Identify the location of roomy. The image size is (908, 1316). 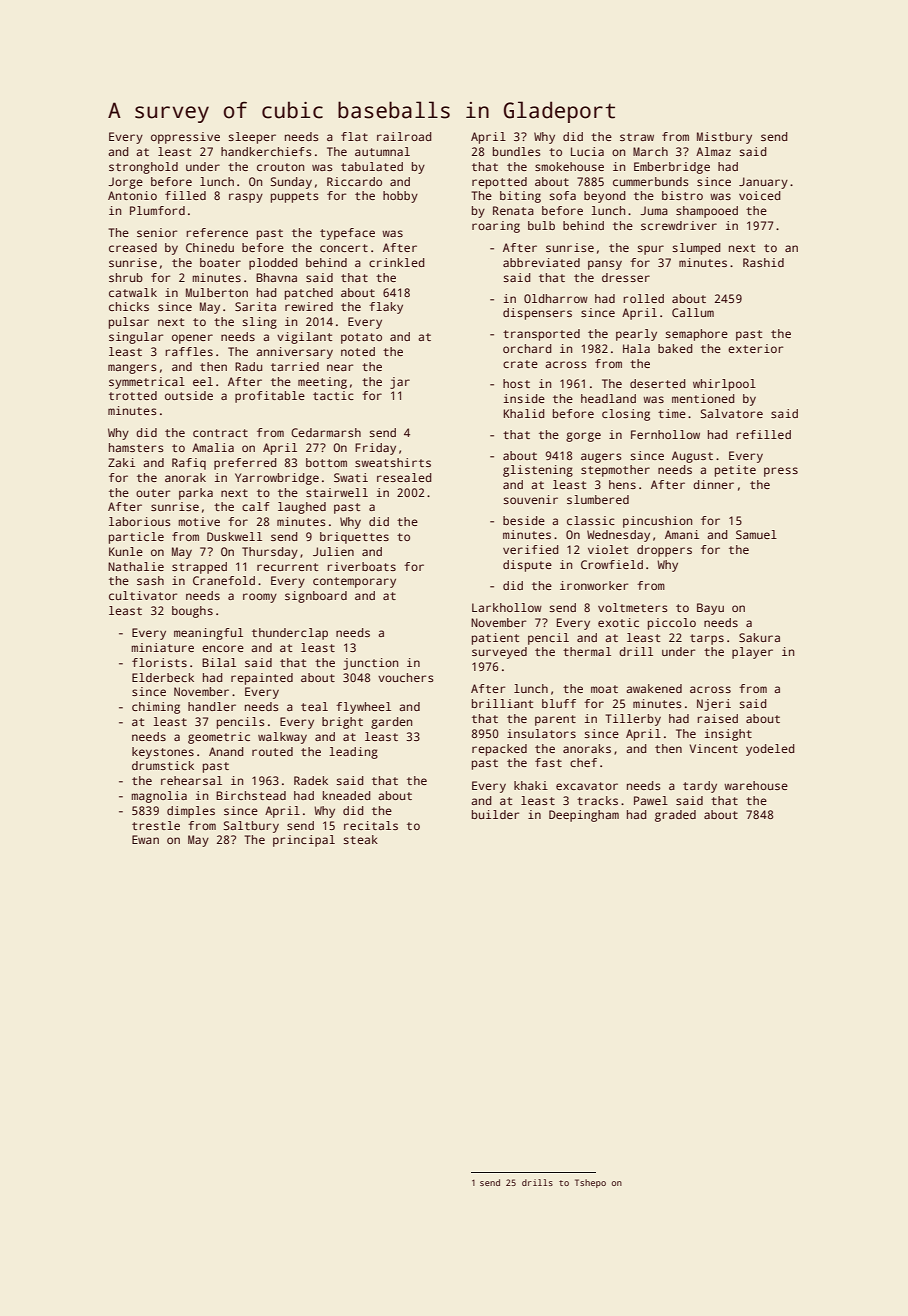
(260, 598).
